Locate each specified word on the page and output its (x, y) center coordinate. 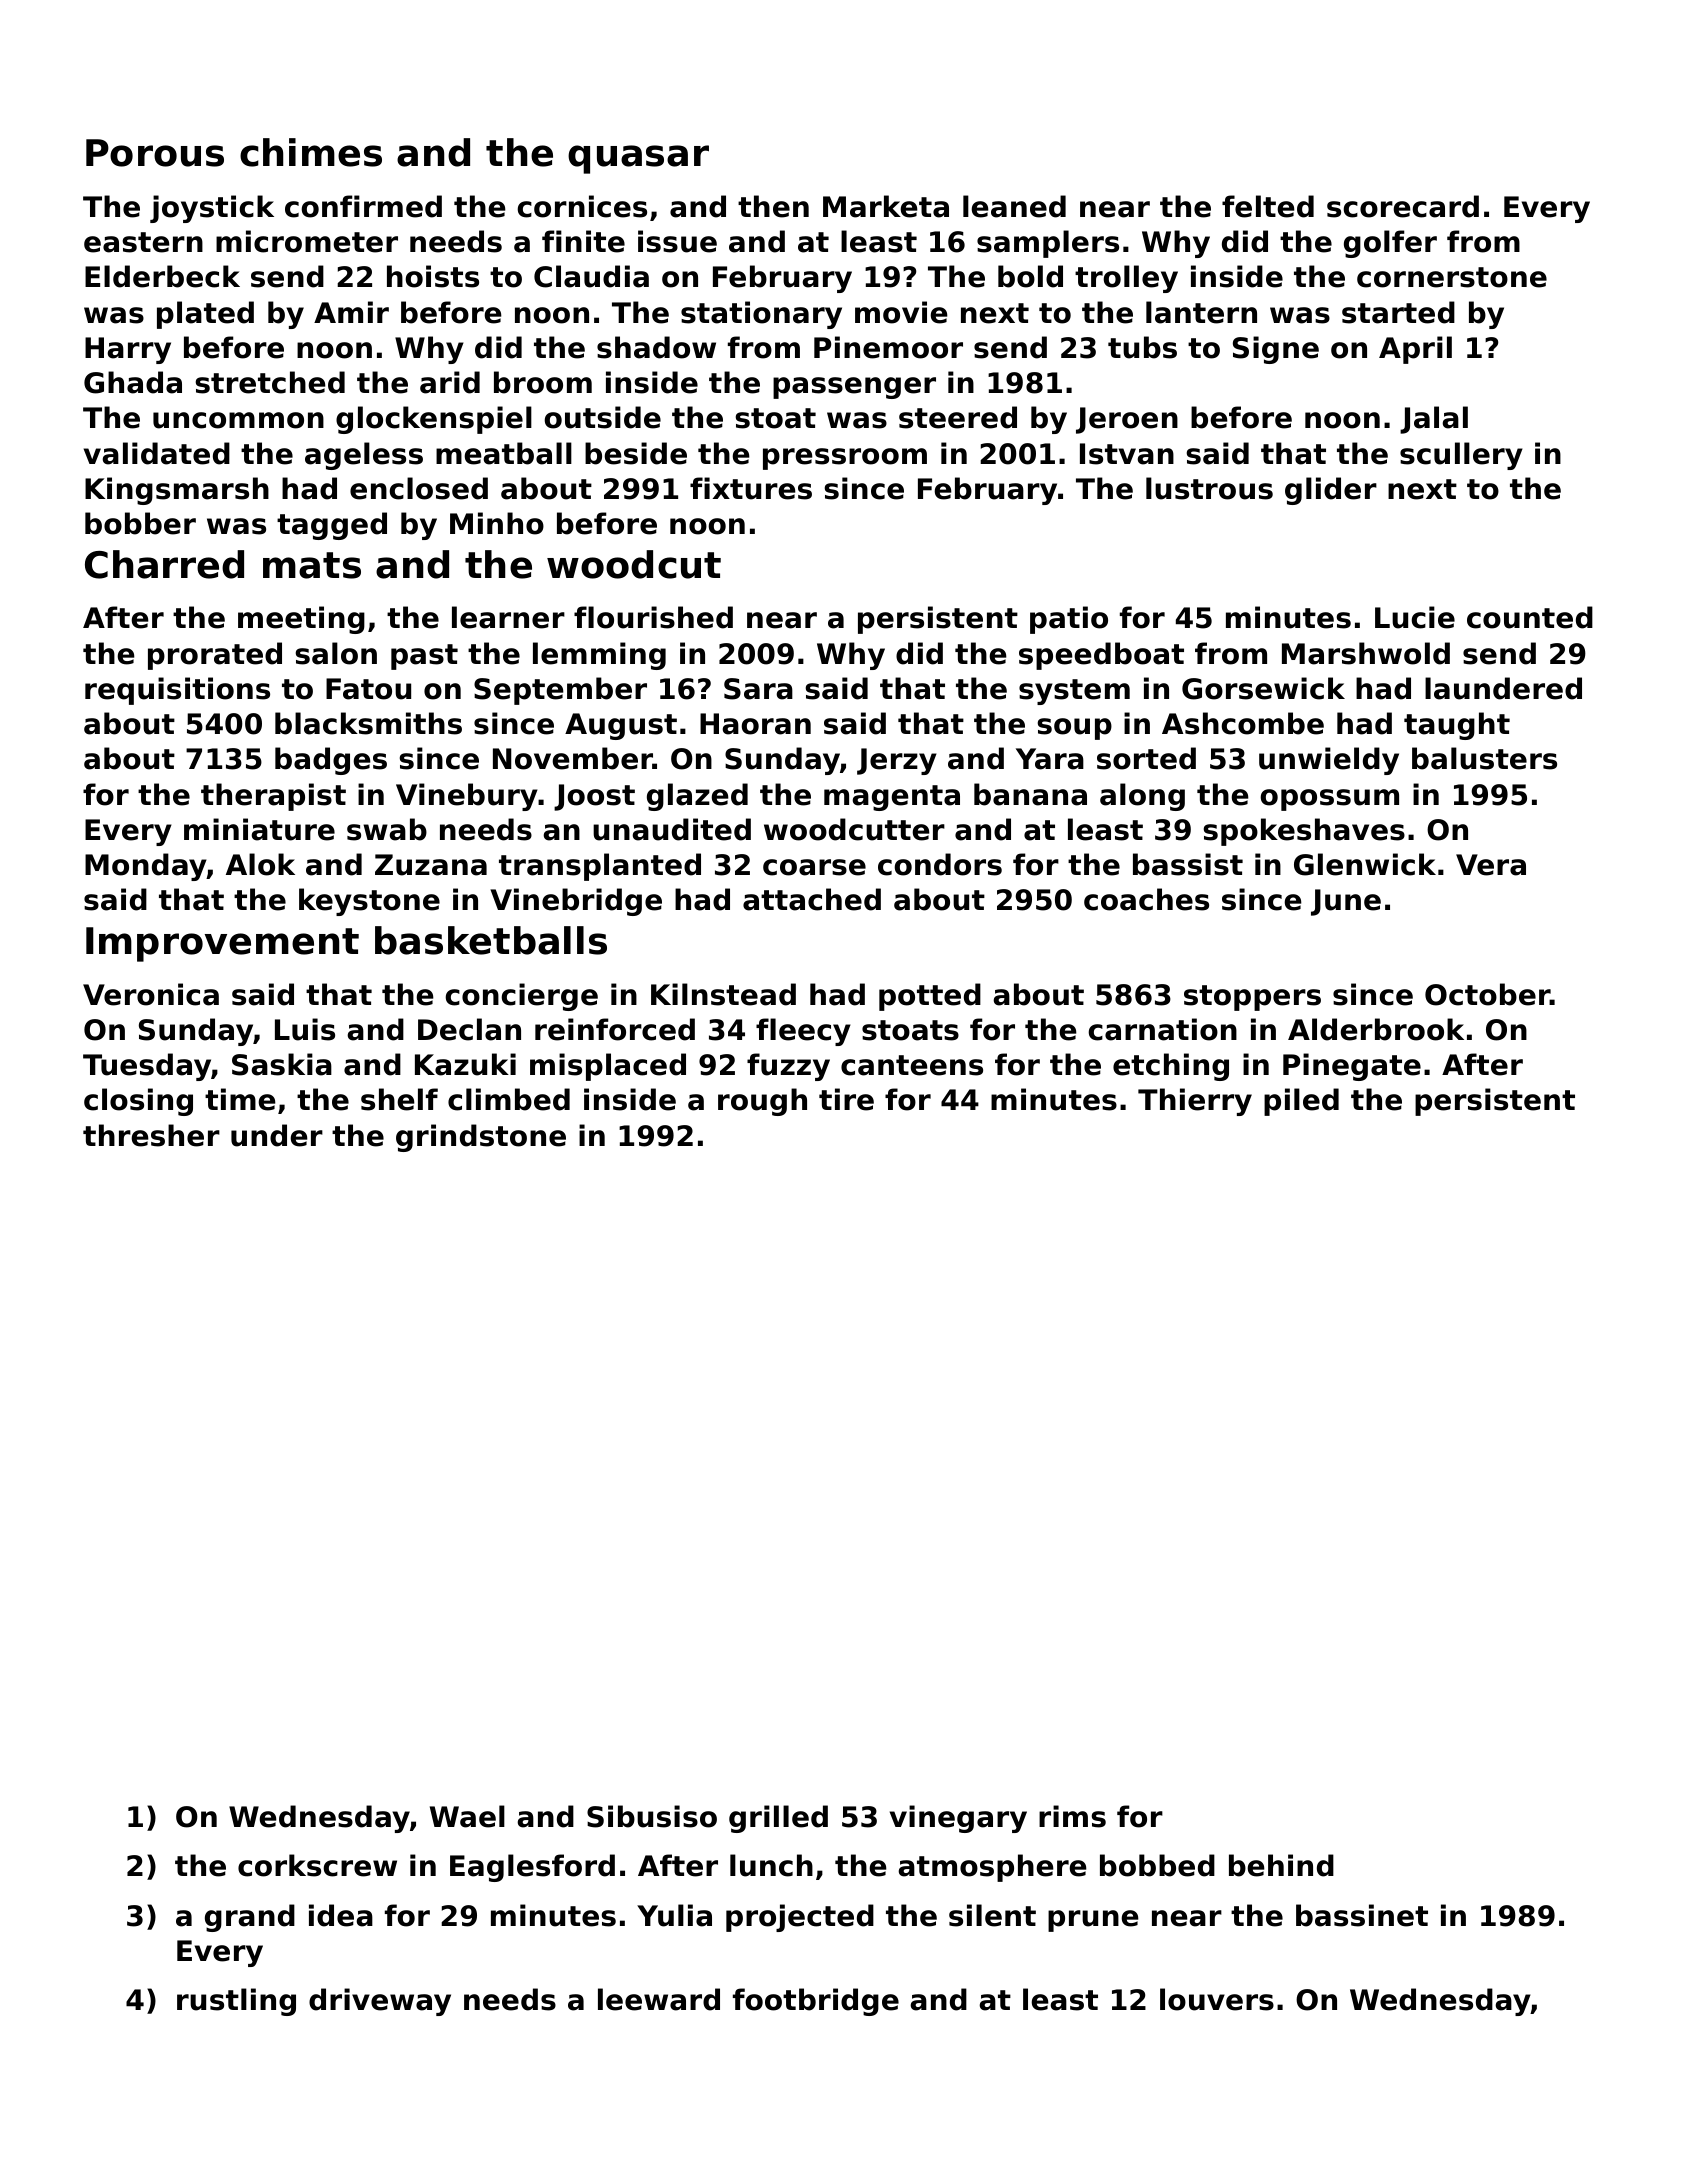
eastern (143, 242)
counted (1530, 617)
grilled (778, 1819)
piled (1301, 1102)
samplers (1048, 244)
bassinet (1362, 1915)
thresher (151, 1135)
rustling (236, 2002)
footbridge (816, 2002)
